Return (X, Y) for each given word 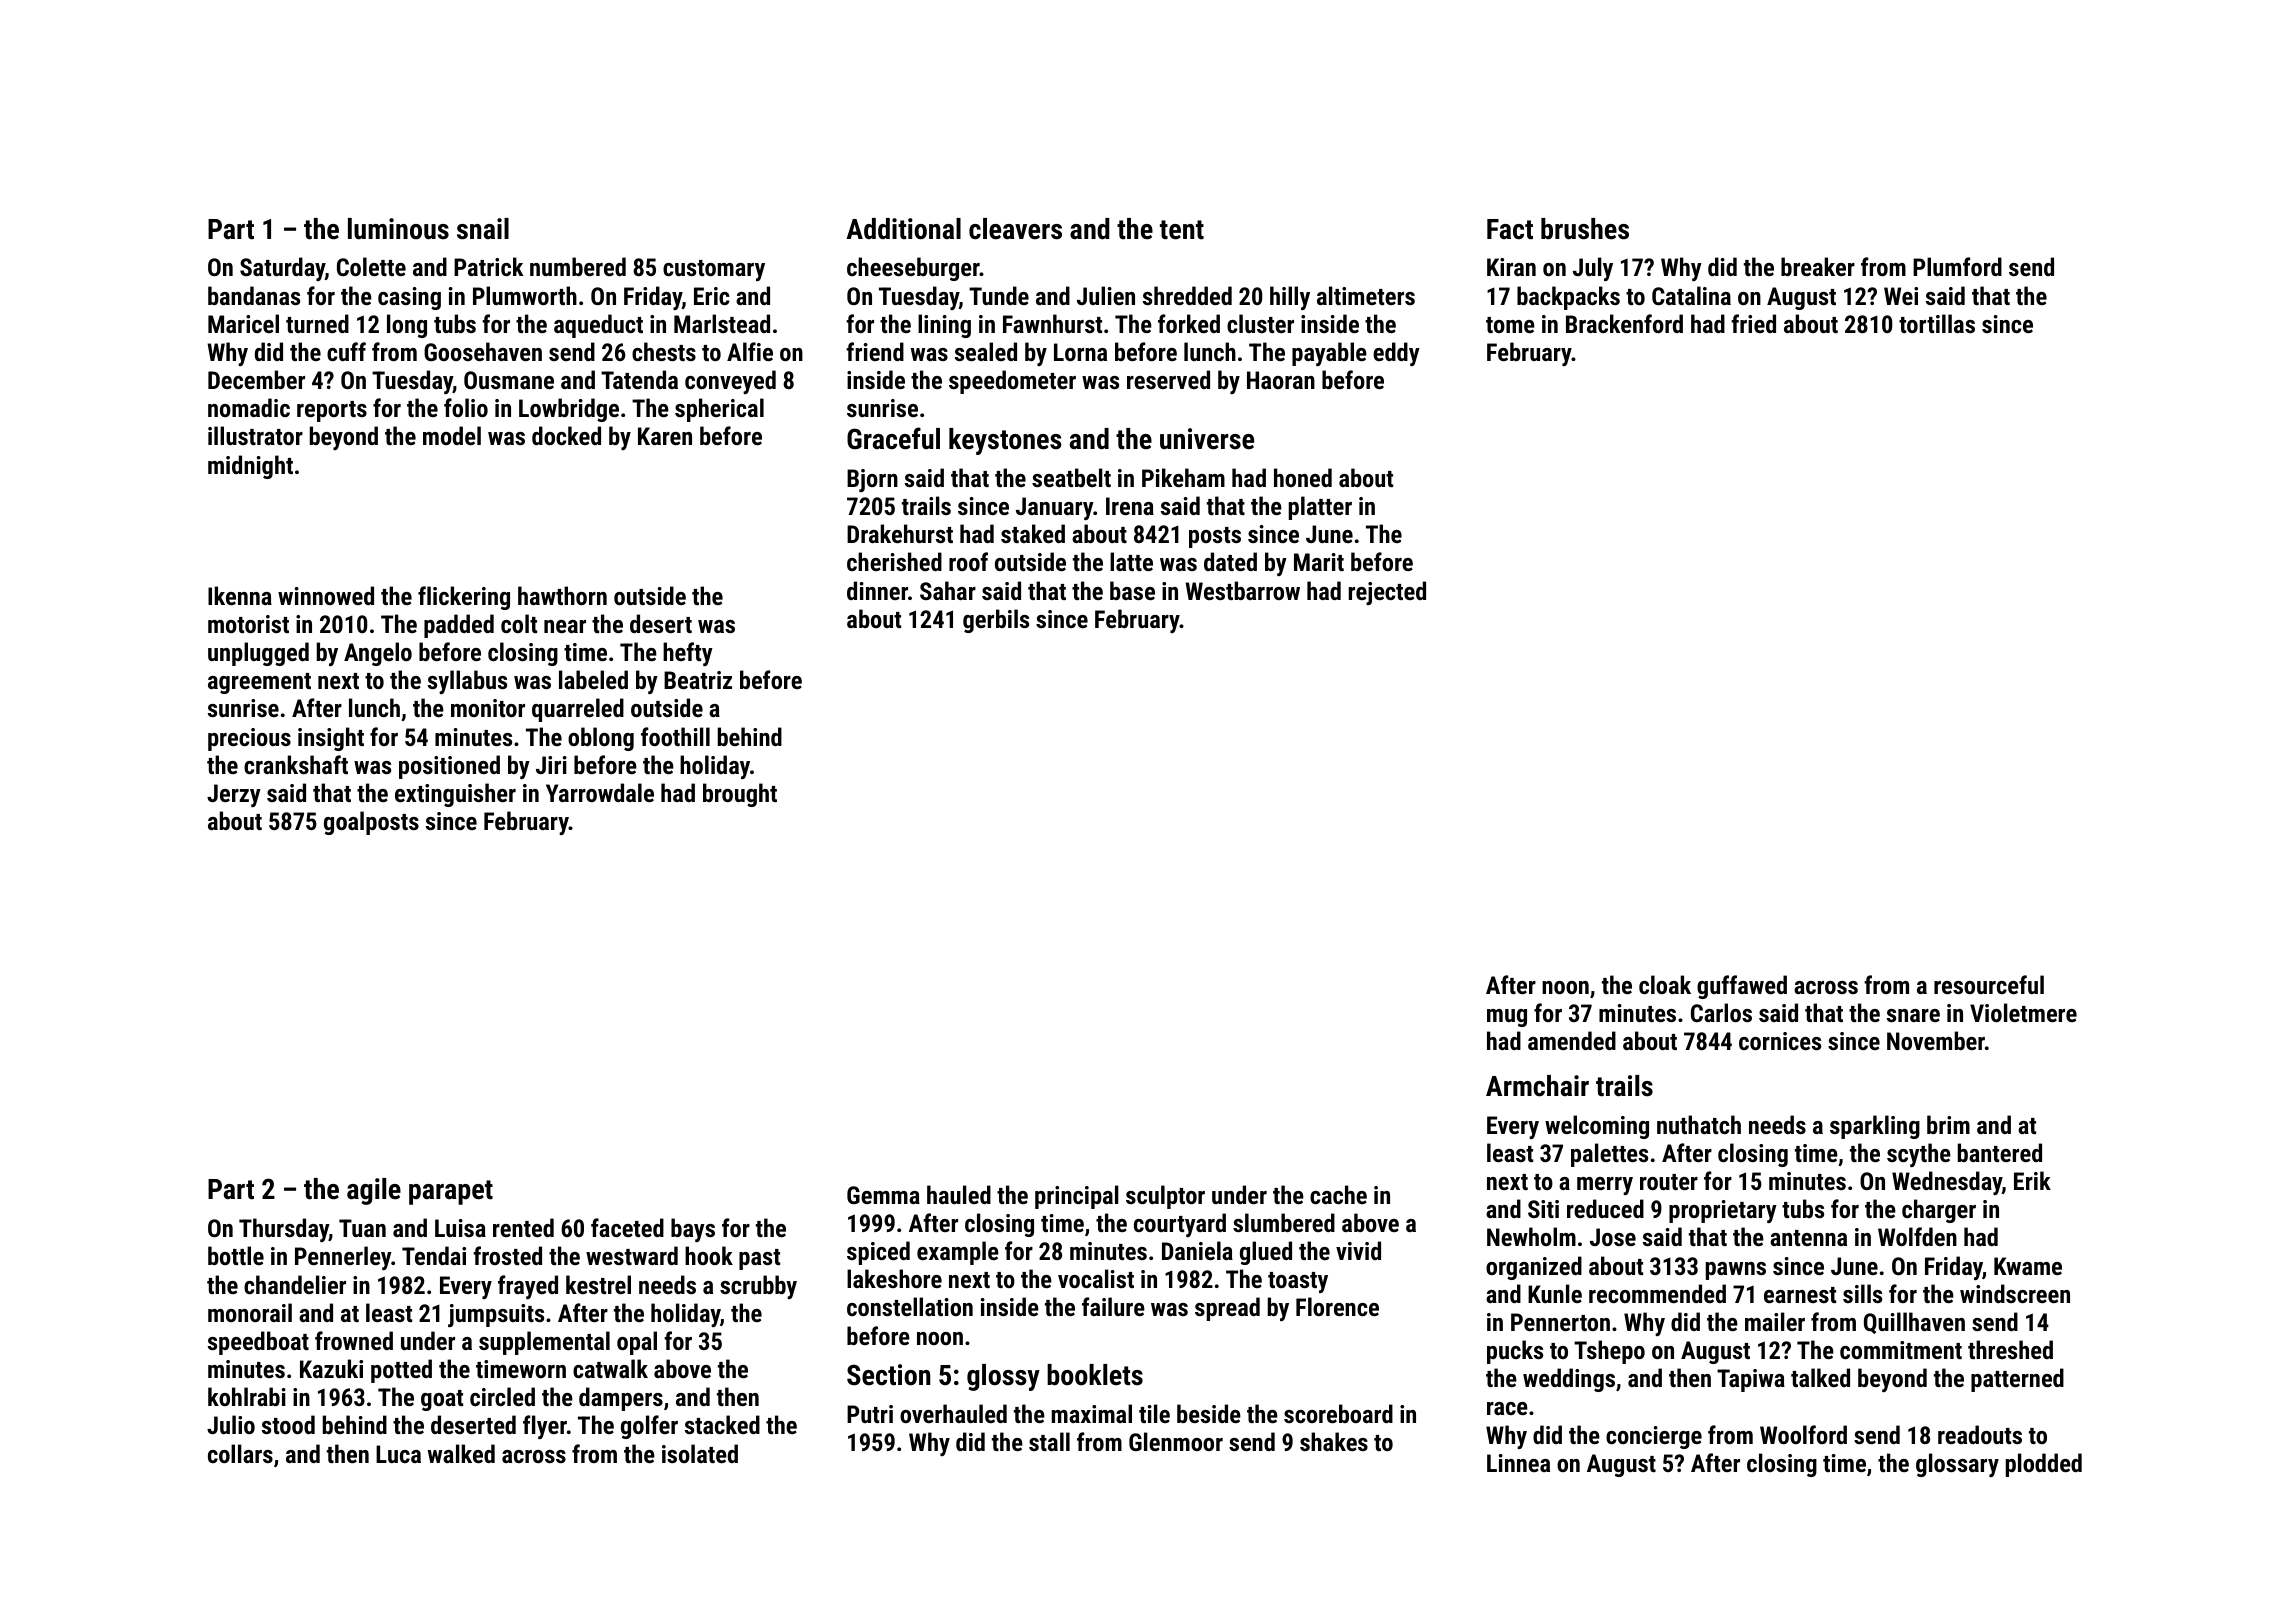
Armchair (1537, 1086)
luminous (398, 229)
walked (461, 1453)
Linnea (1518, 1463)
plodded (2044, 1465)
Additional (903, 229)
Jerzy (234, 795)
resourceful (1989, 984)
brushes (1585, 229)
